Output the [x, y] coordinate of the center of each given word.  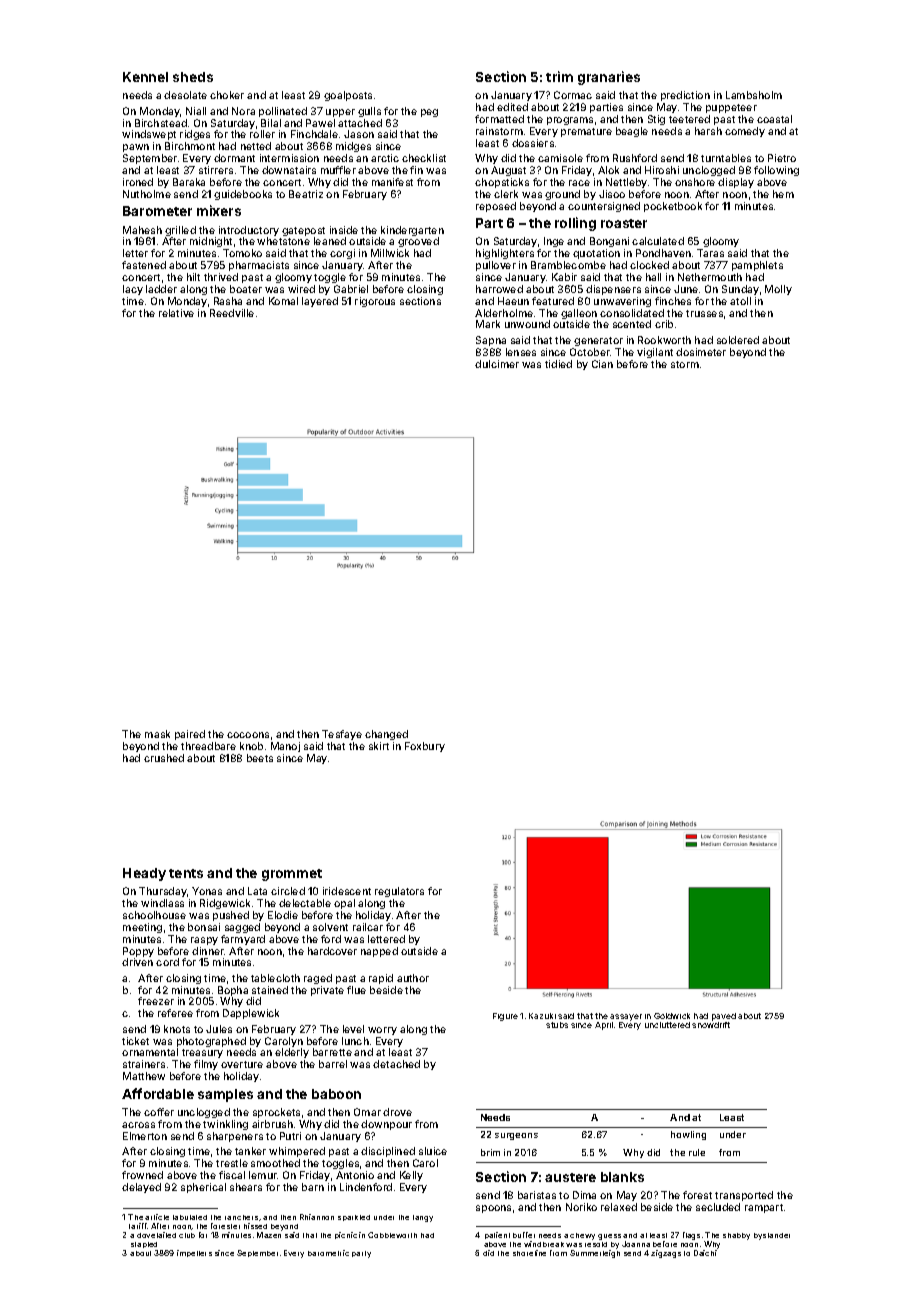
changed [386, 735]
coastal [774, 119]
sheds [193, 77]
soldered [738, 340]
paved [724, 1017]
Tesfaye [342, 735]
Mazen [269, 1235]
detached [396, 1064]
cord [167, 962]
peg [429, 113]
